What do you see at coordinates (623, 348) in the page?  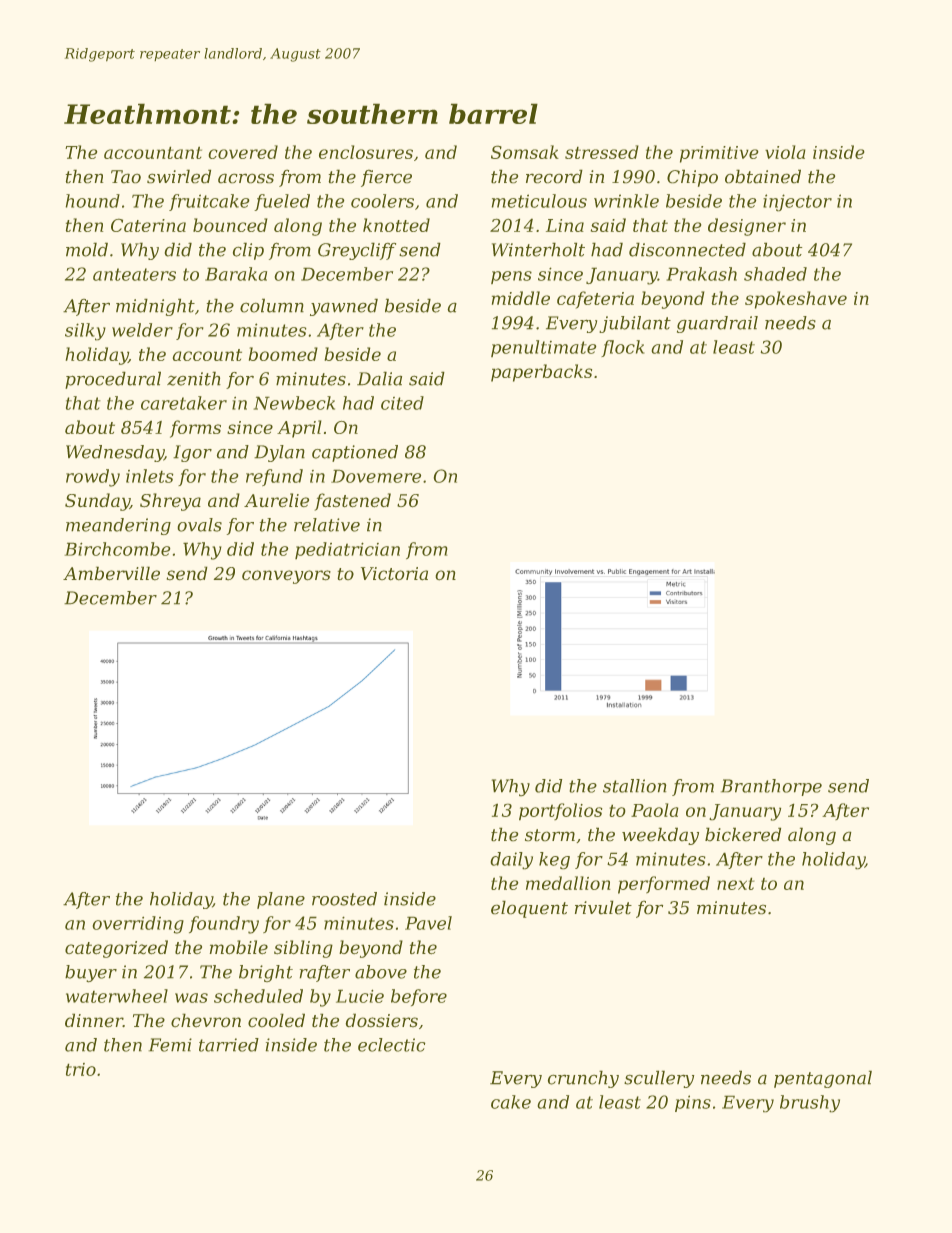 I see `flock` at bounding box center [623, 348].
